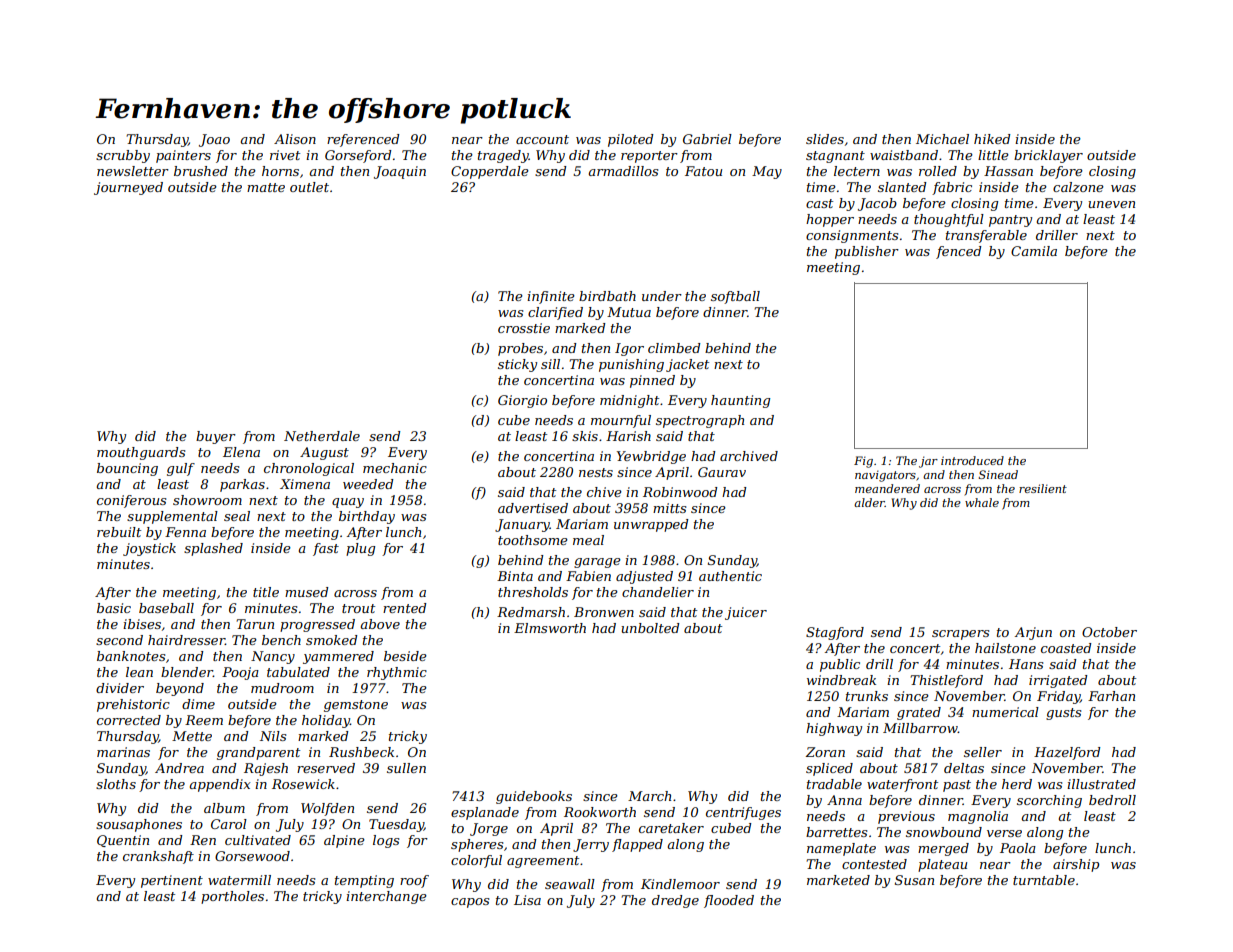  Describe the element at coordinates (743, 813) in the image. I see `centrifuges` at that location.
